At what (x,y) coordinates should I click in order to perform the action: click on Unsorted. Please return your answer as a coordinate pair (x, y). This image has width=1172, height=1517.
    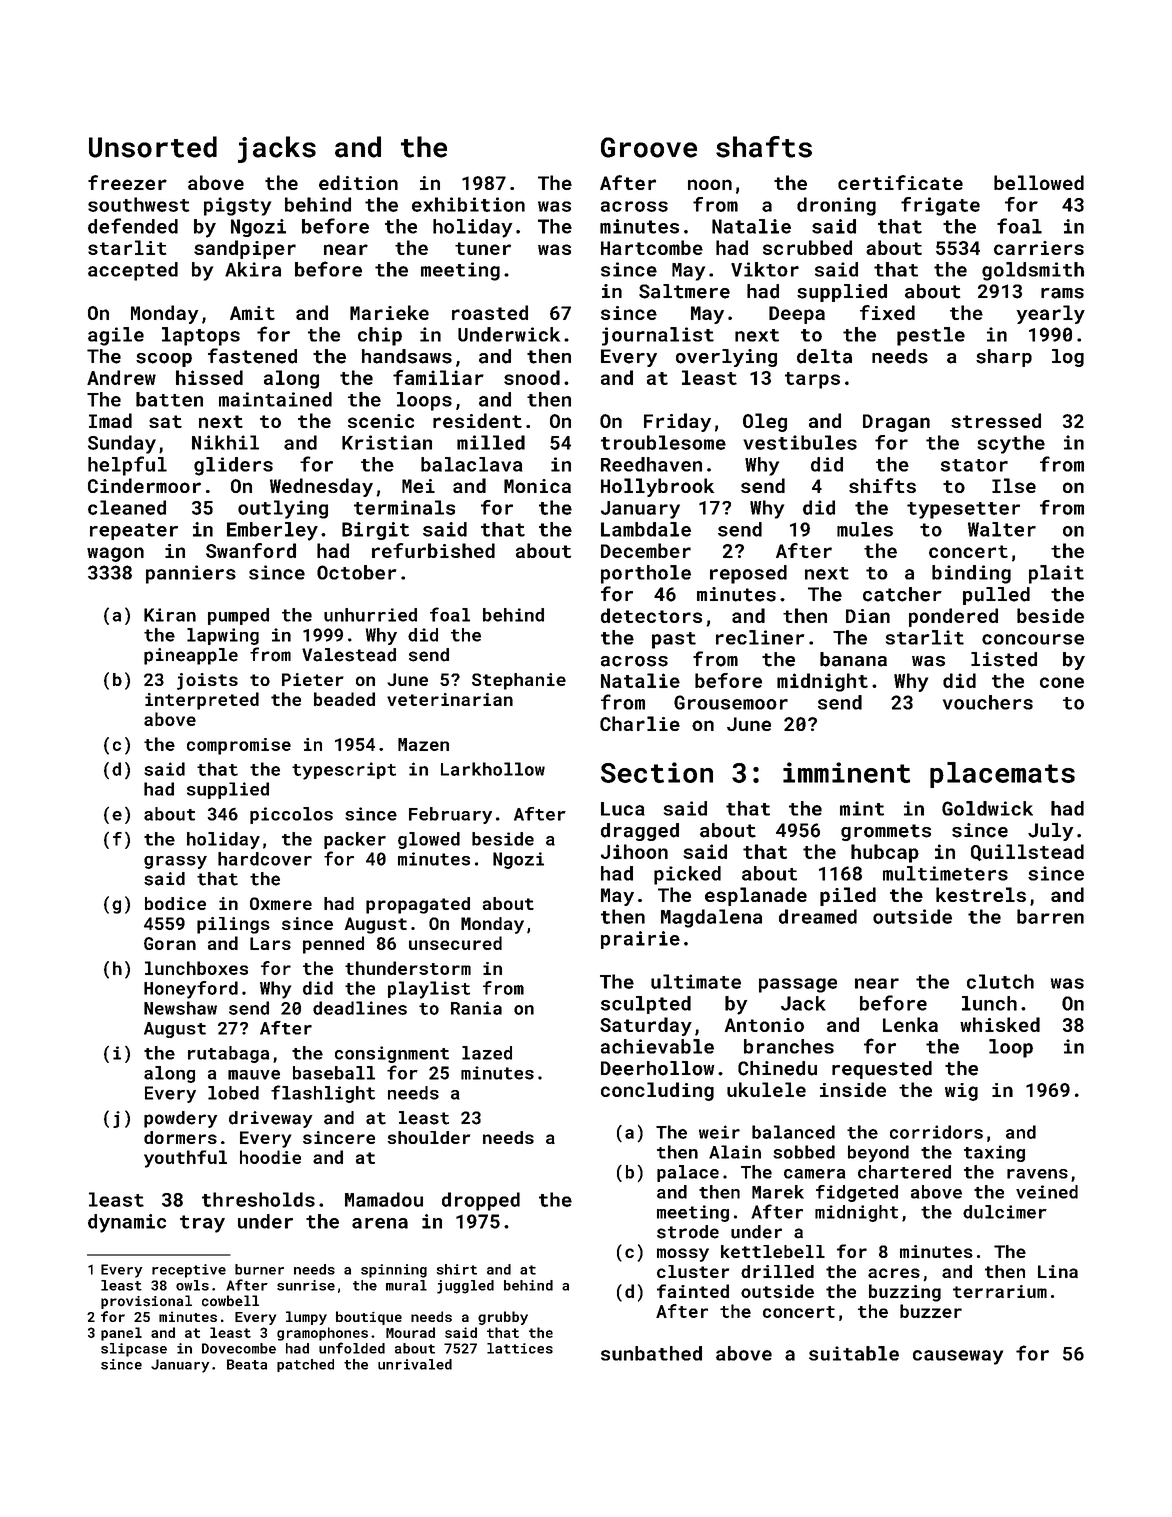
    Looking at the image, I should click on (153, 147).
